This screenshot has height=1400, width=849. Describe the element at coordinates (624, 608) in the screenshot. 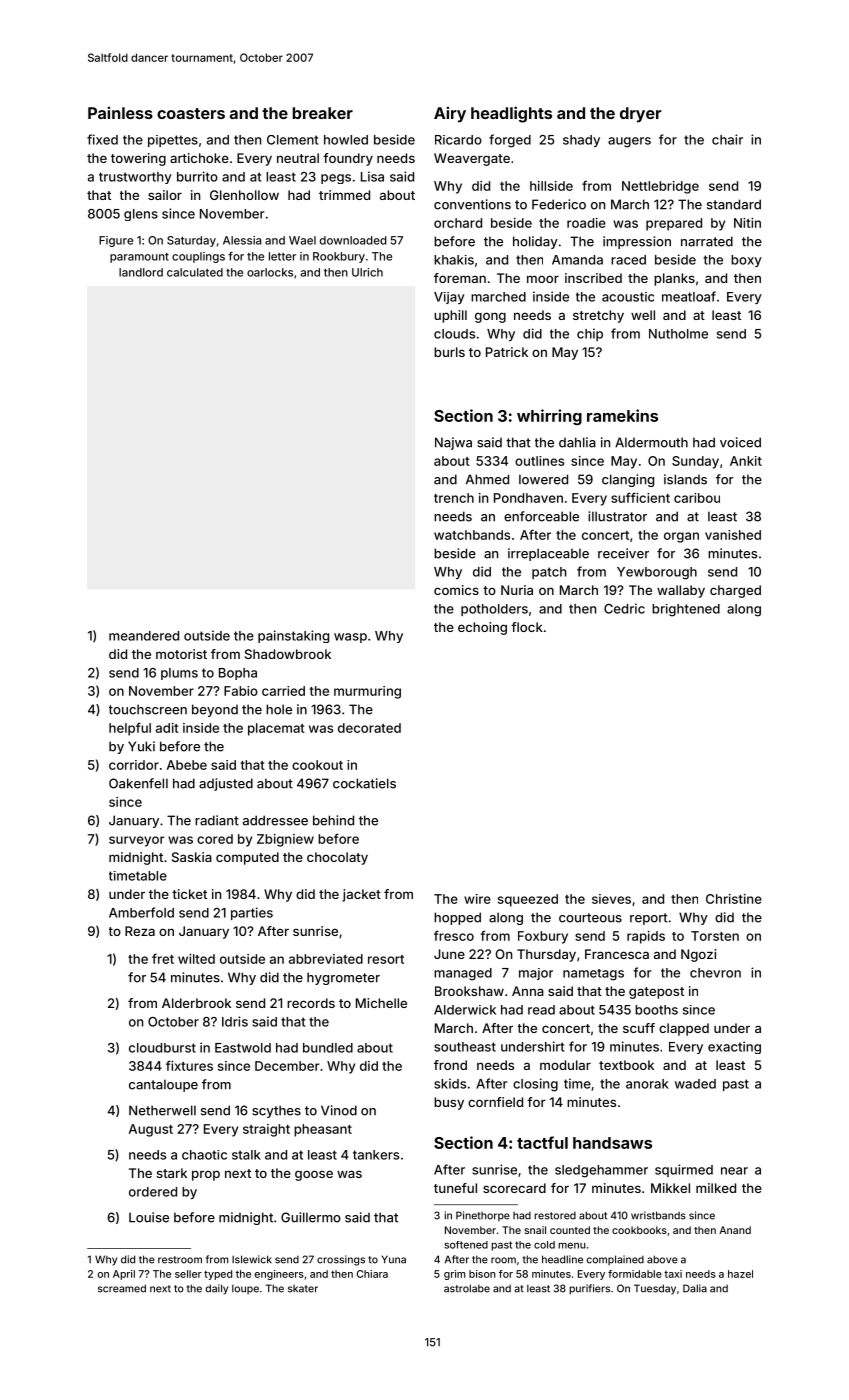

I see `Cedric` at that location.
